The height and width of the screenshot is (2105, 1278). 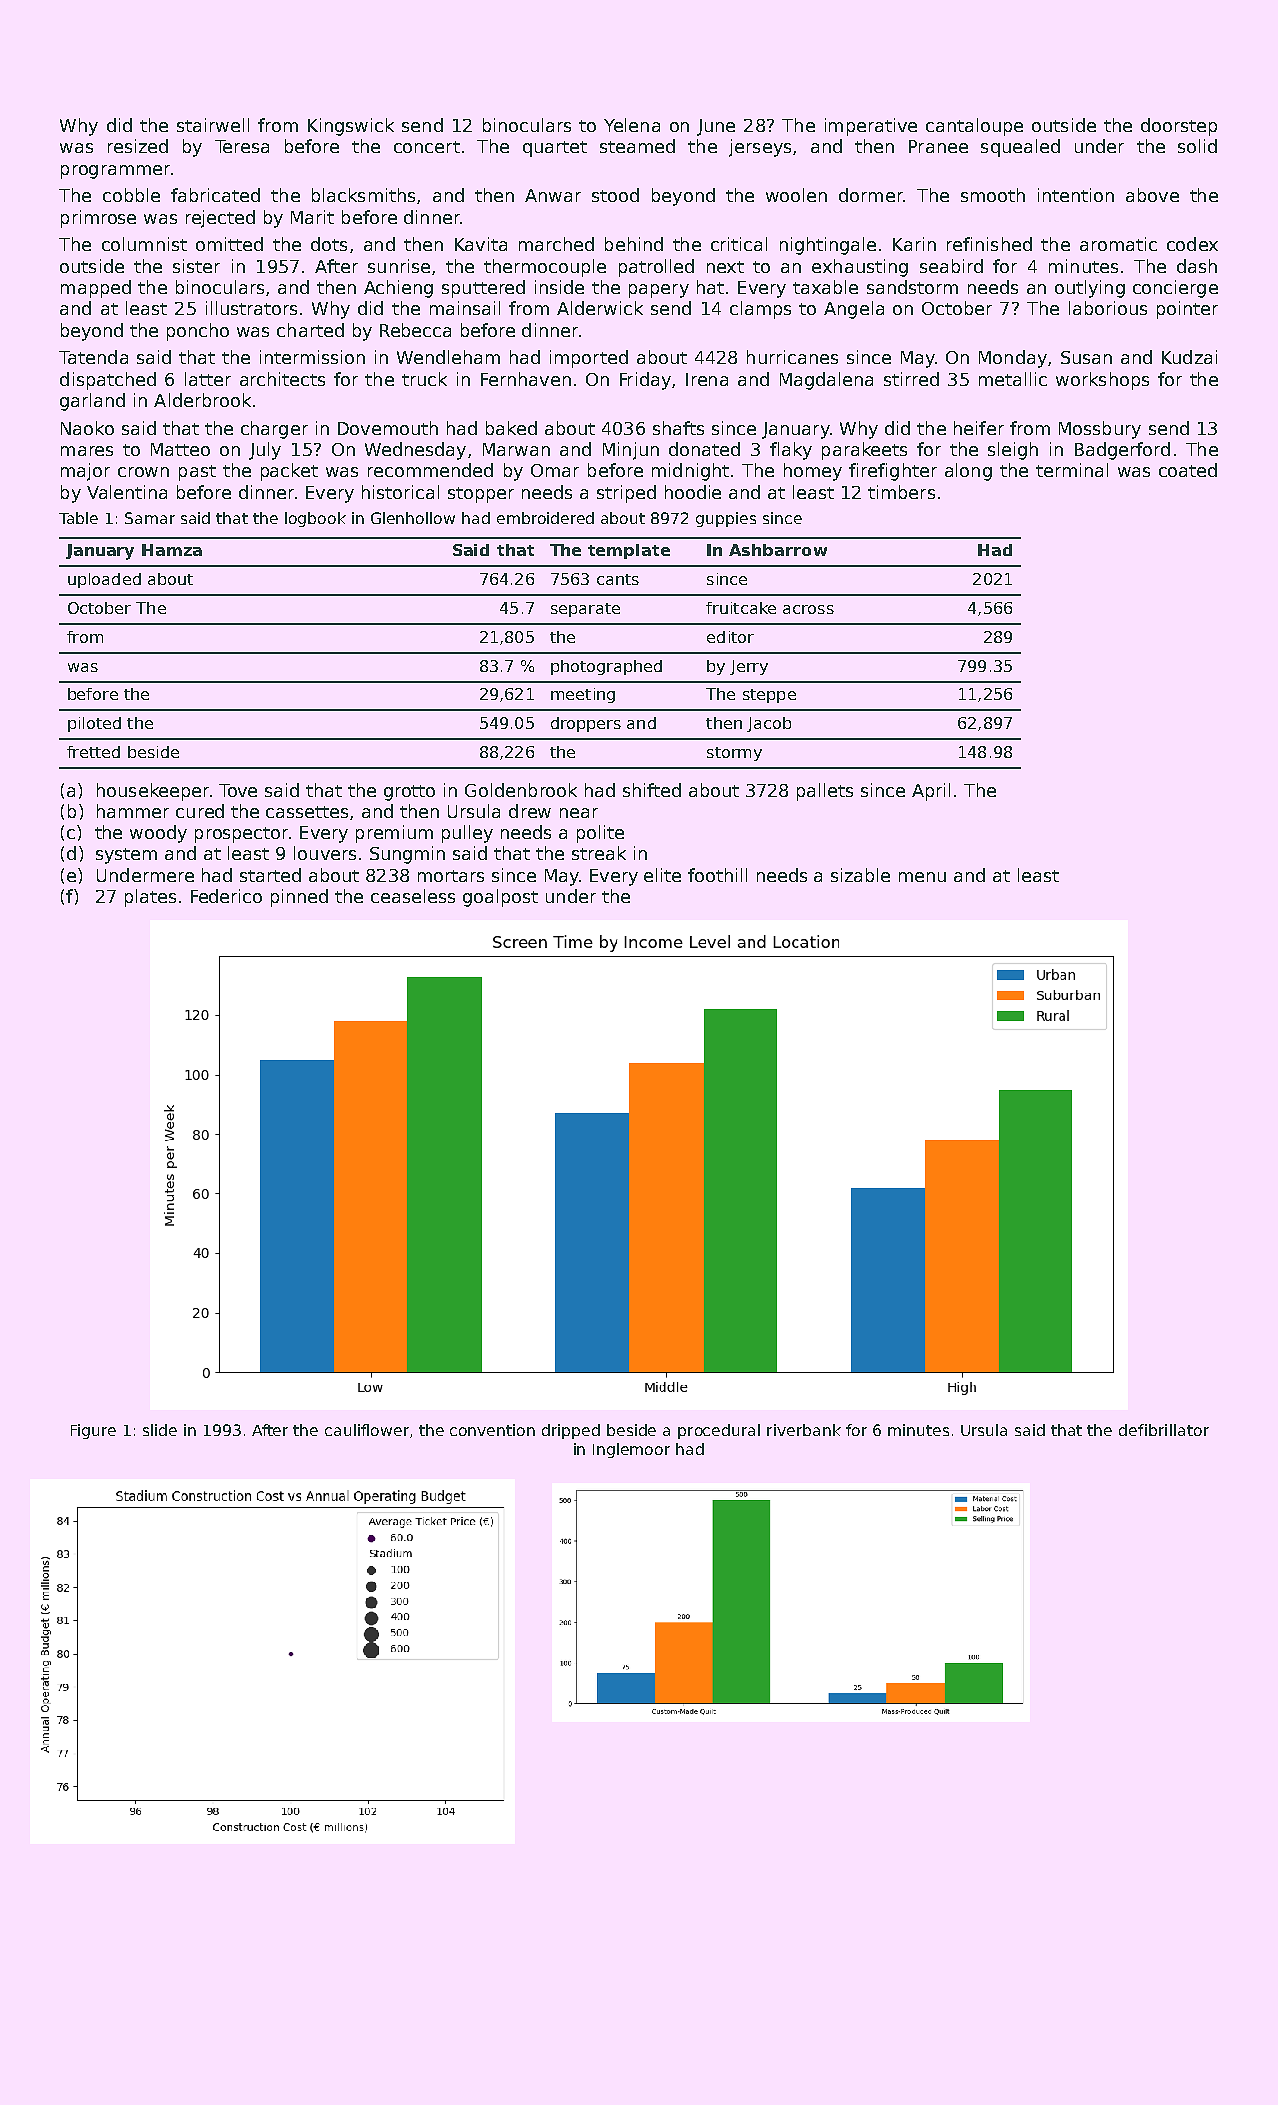 I want to click on riverbank, so click(x=804, y=1430).
